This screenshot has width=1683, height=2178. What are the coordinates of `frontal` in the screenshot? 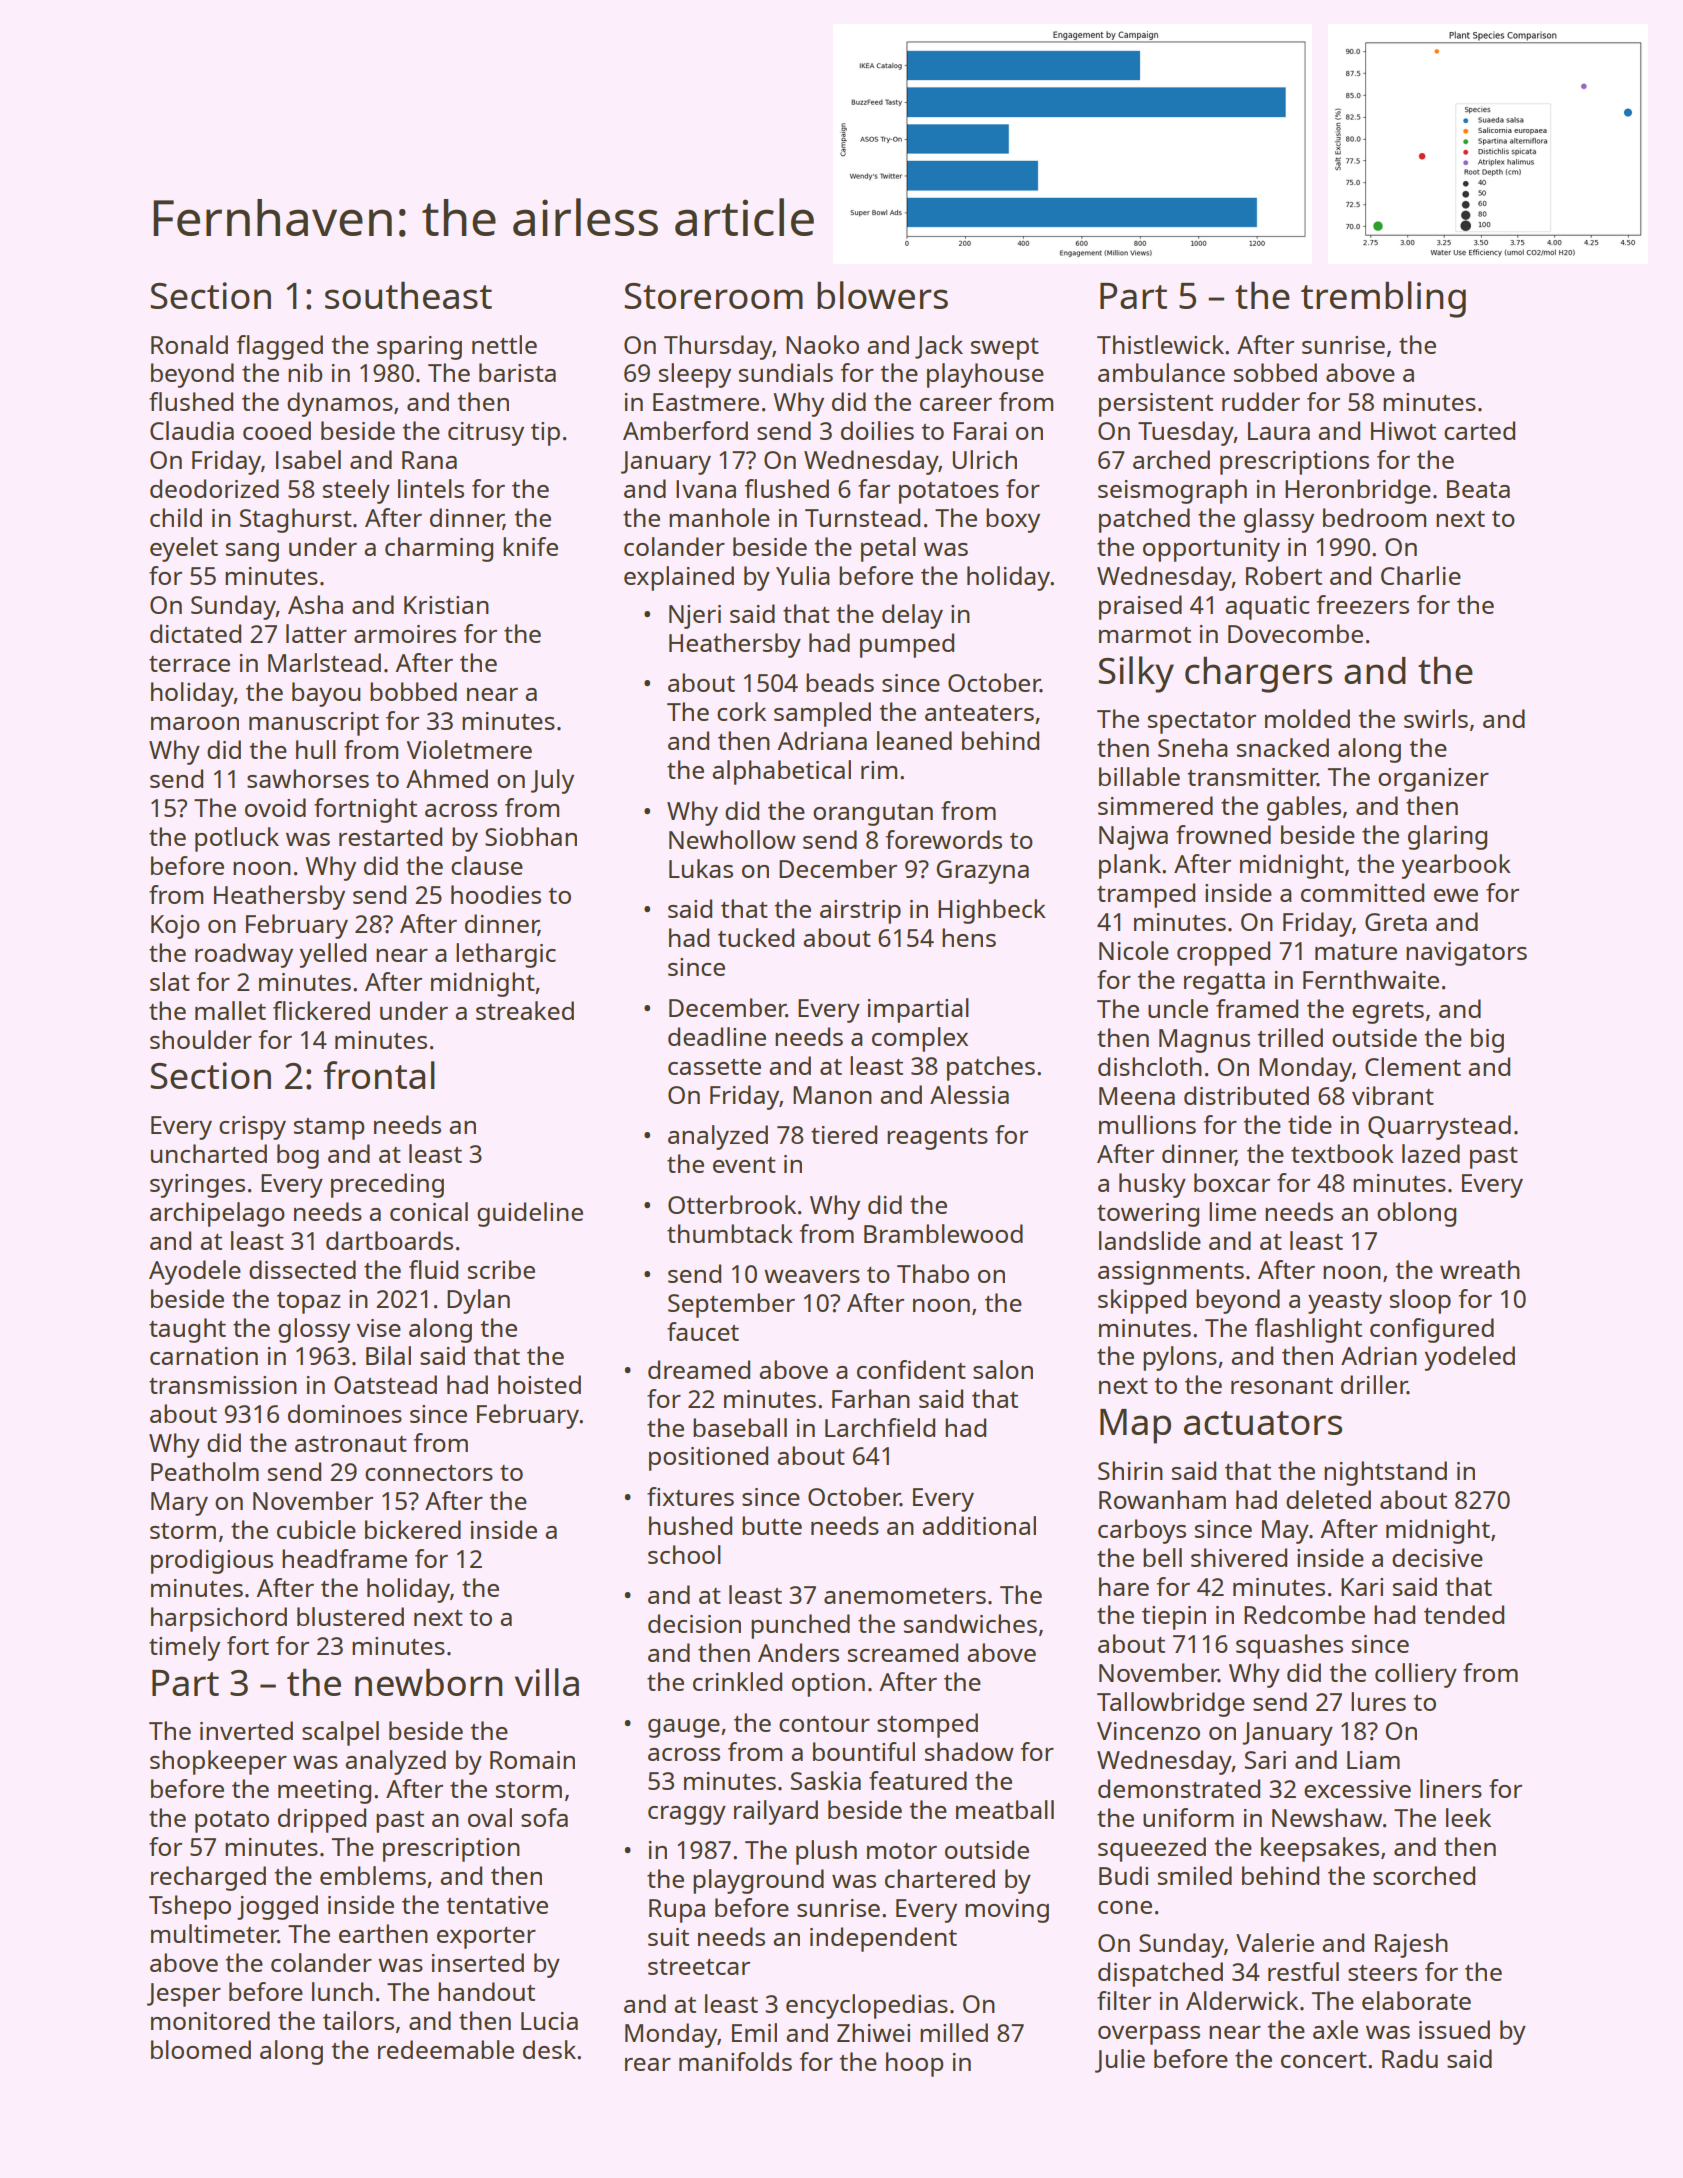 It's located at (379, 1075).
